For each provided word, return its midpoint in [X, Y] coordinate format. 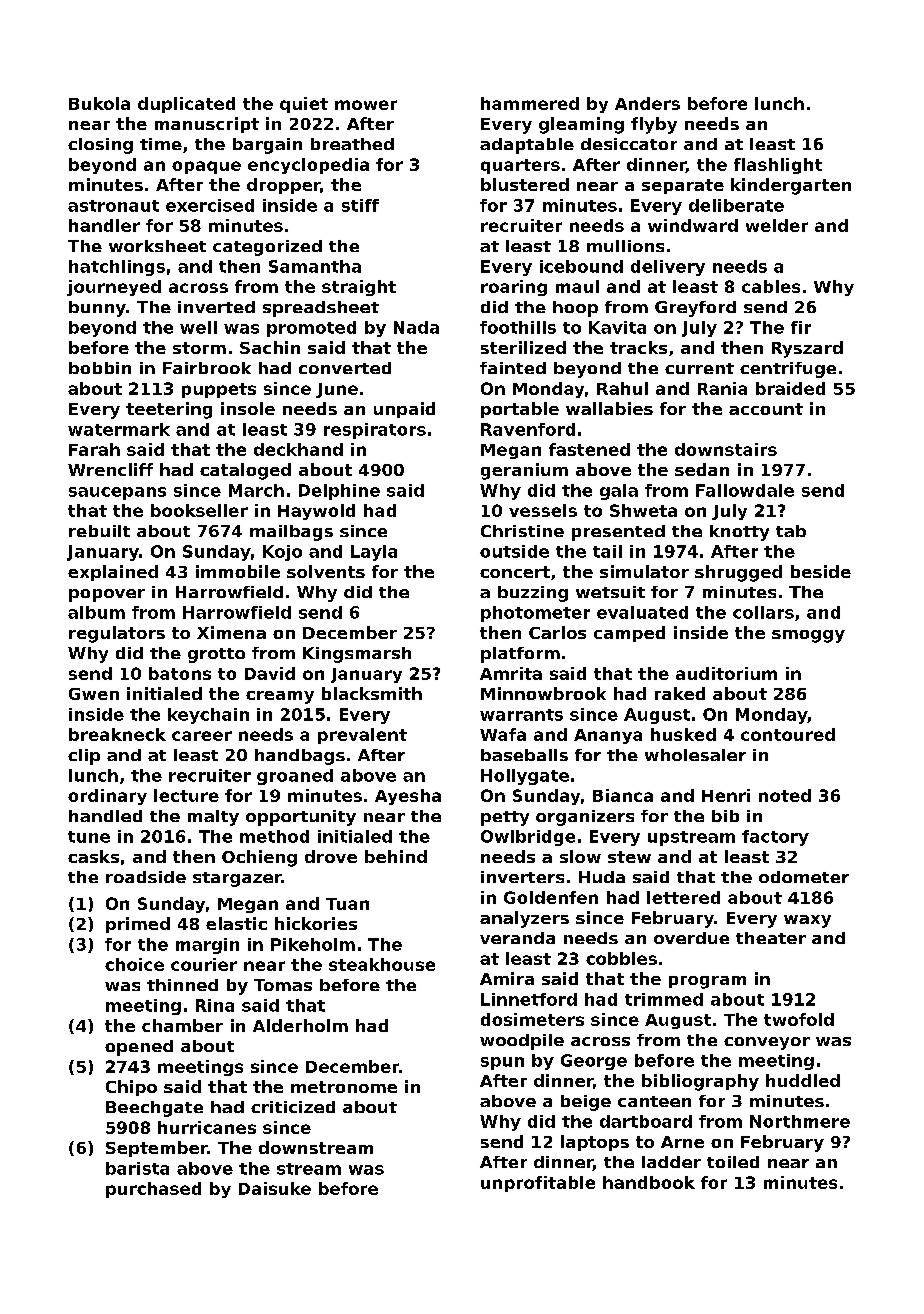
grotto [216, 655]
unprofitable [538, 1184]
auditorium [726, 673]
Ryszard [807, 349]
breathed [352, 144]
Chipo [131, 1088]
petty [505, 818]
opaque [206, 167]
